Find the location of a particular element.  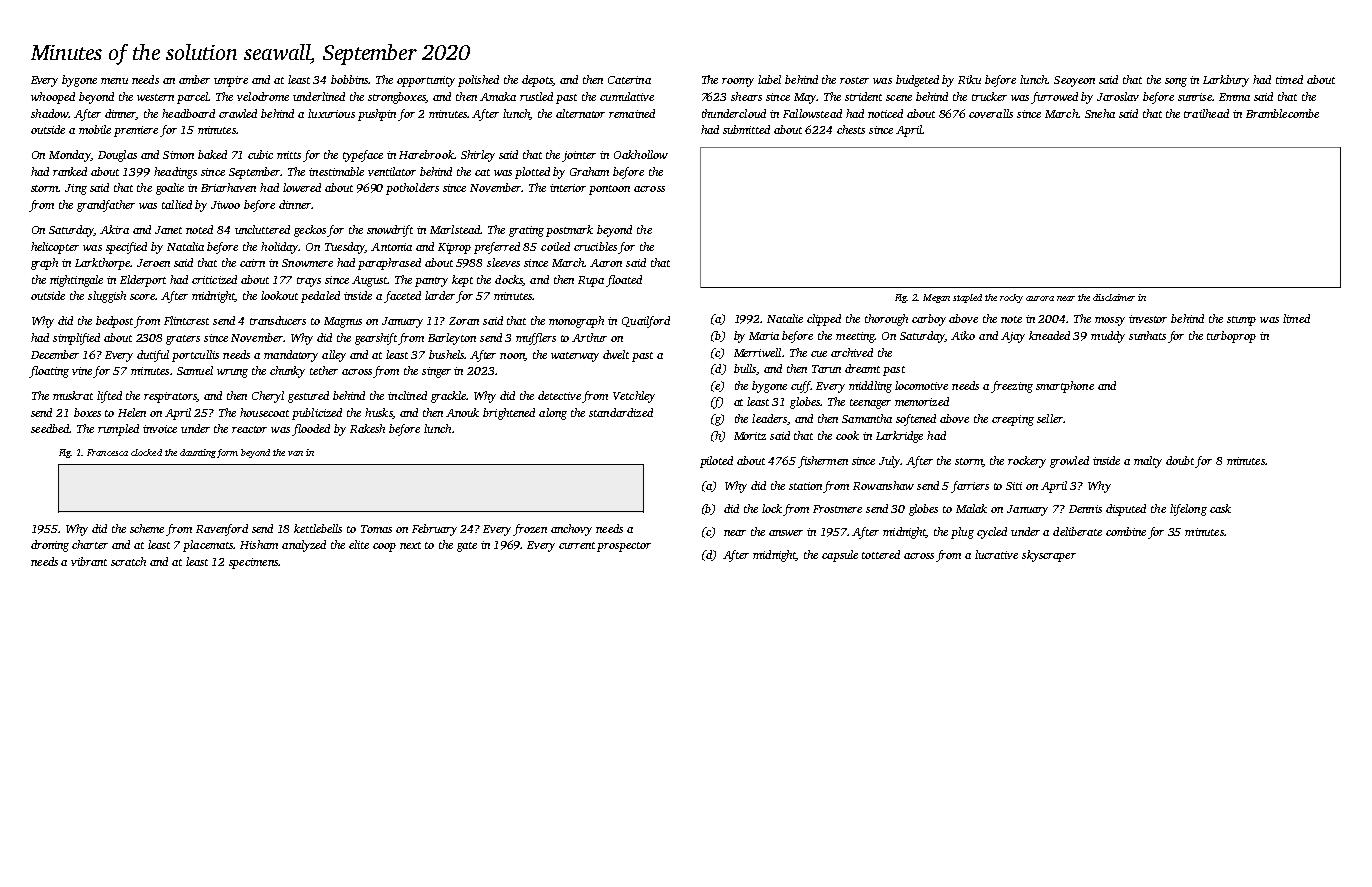

analyzed is located at coordinates (304, 546).
